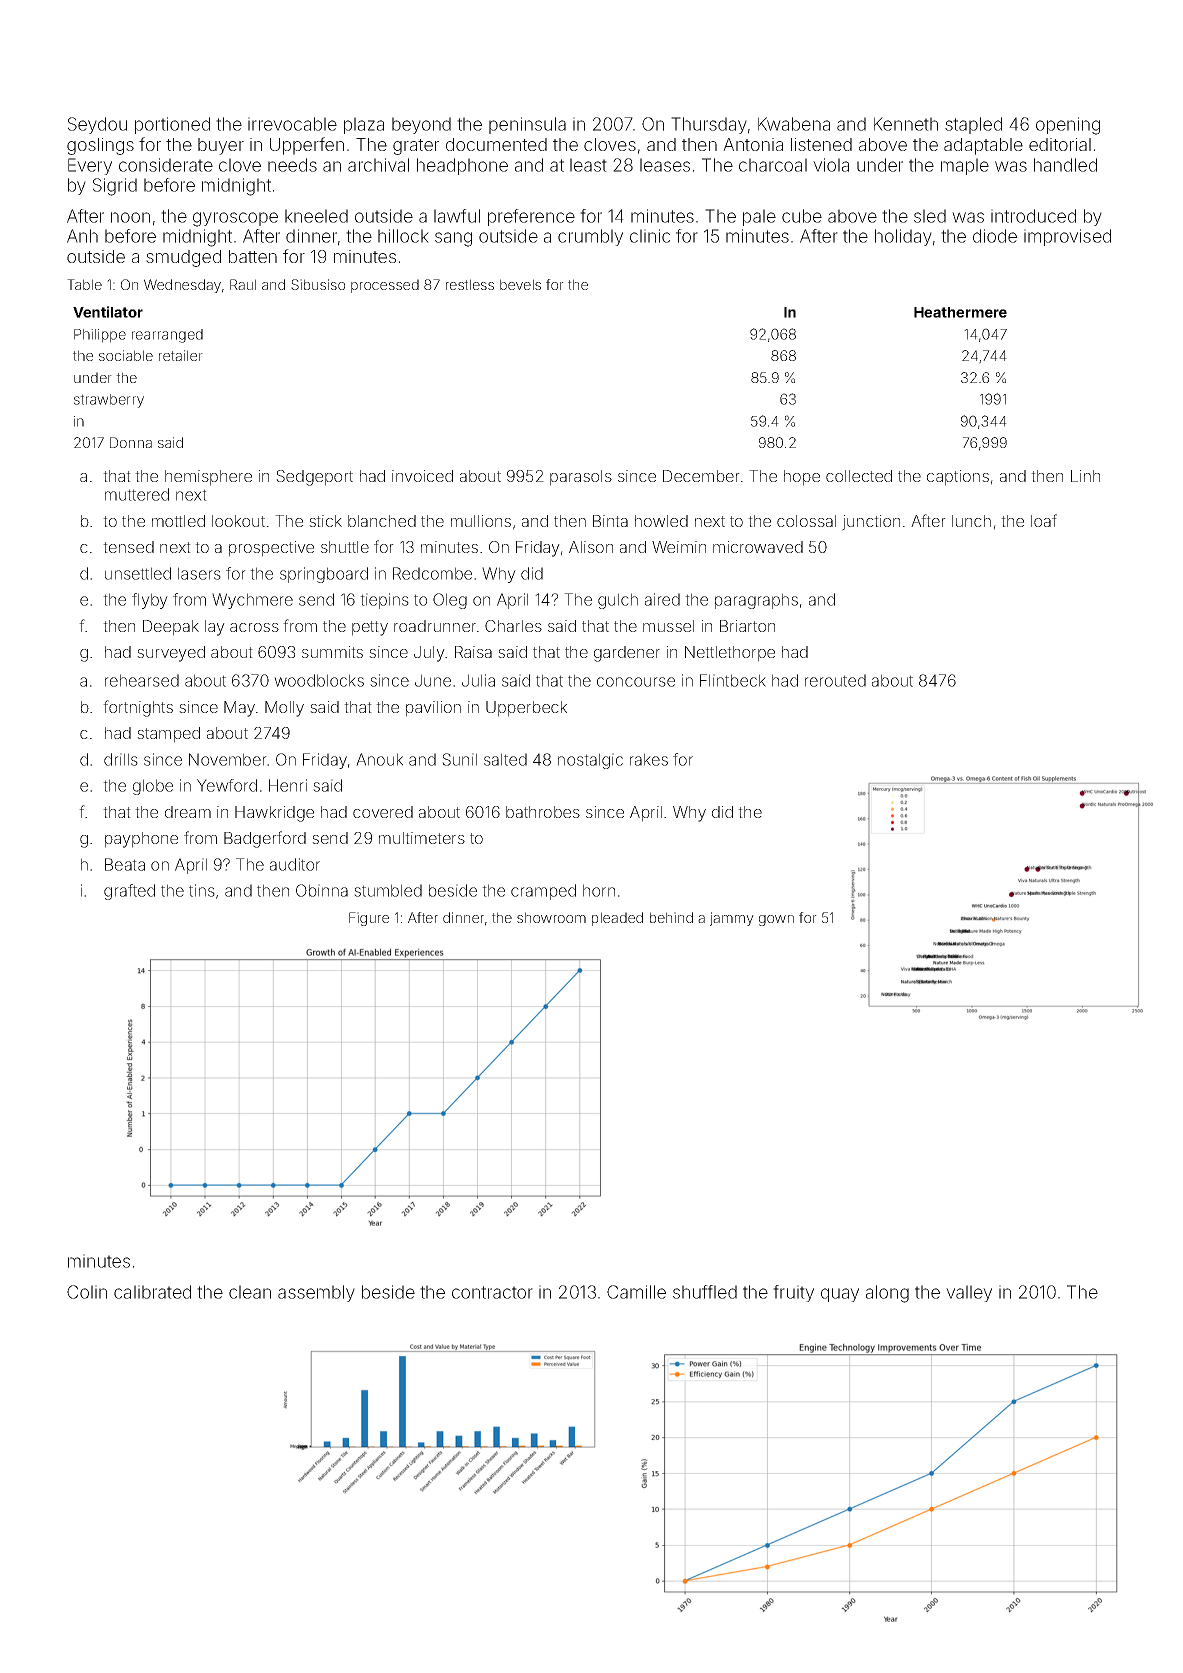 The width and height of the image is (1183, 1673). What do you see at coordinates (87, 1292) in the image?
I see `Colin` at bounding box center [87, 1292].
